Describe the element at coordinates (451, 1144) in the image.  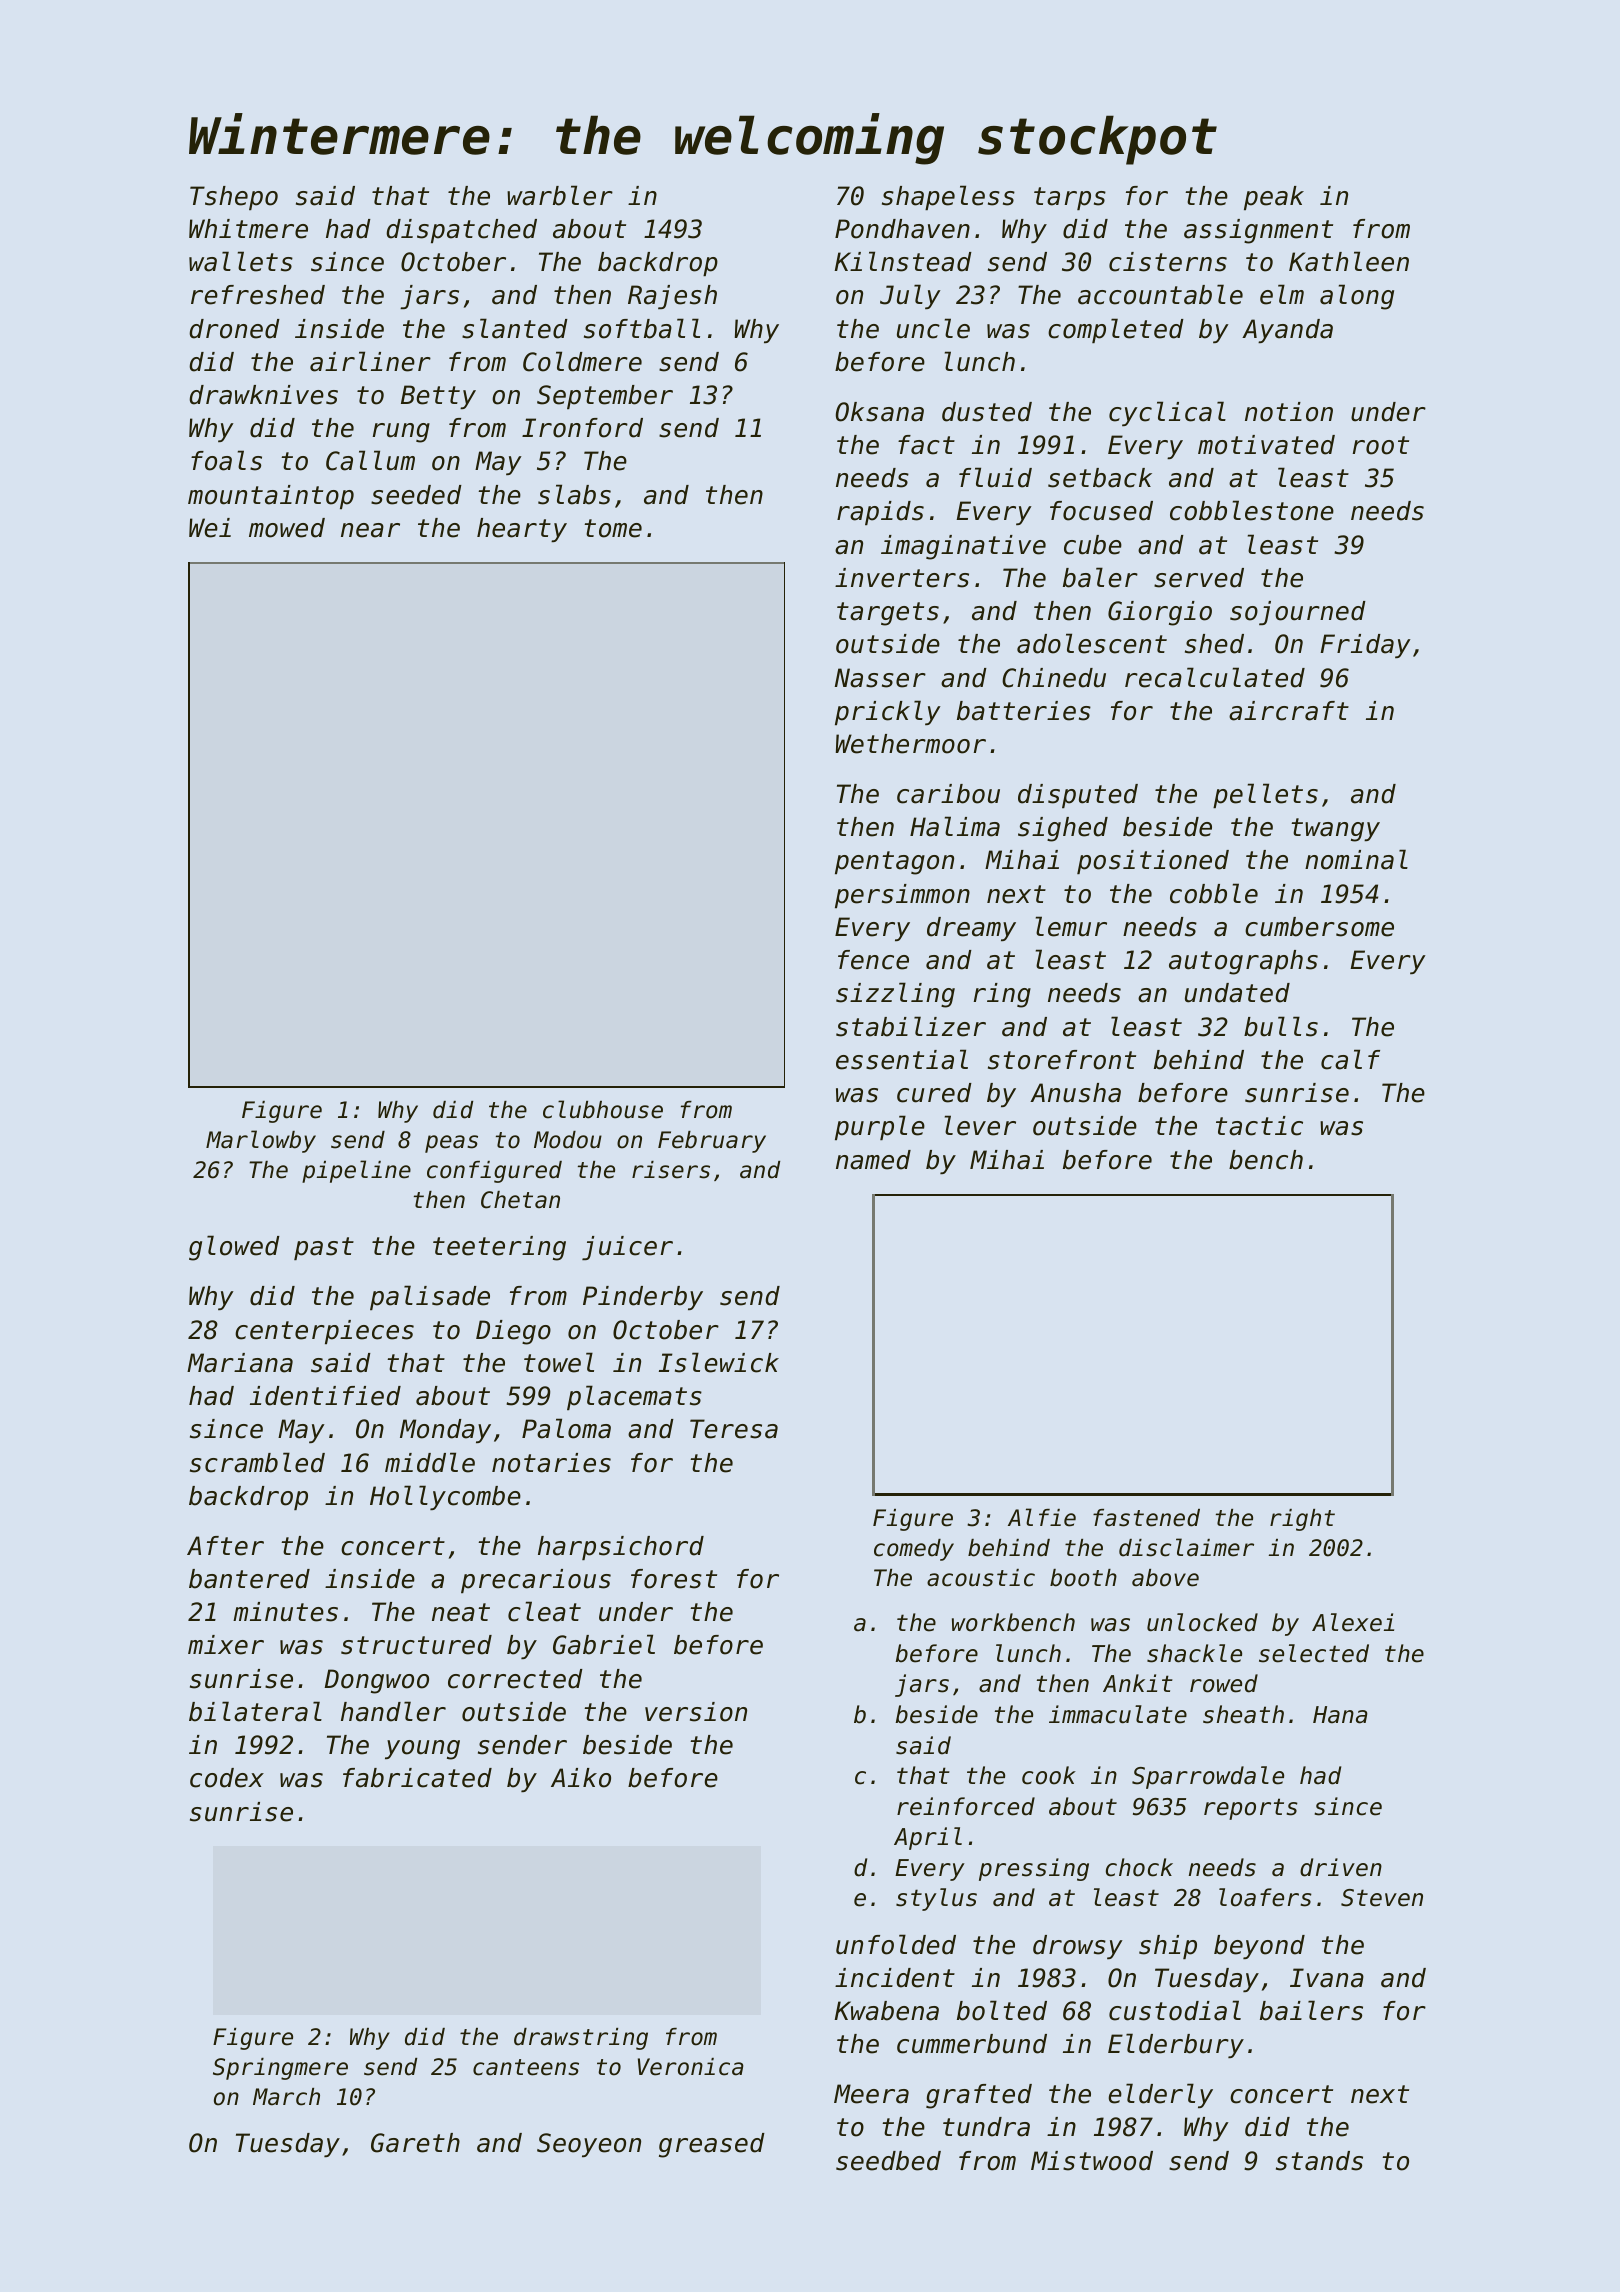
I see `peas` at that location.
